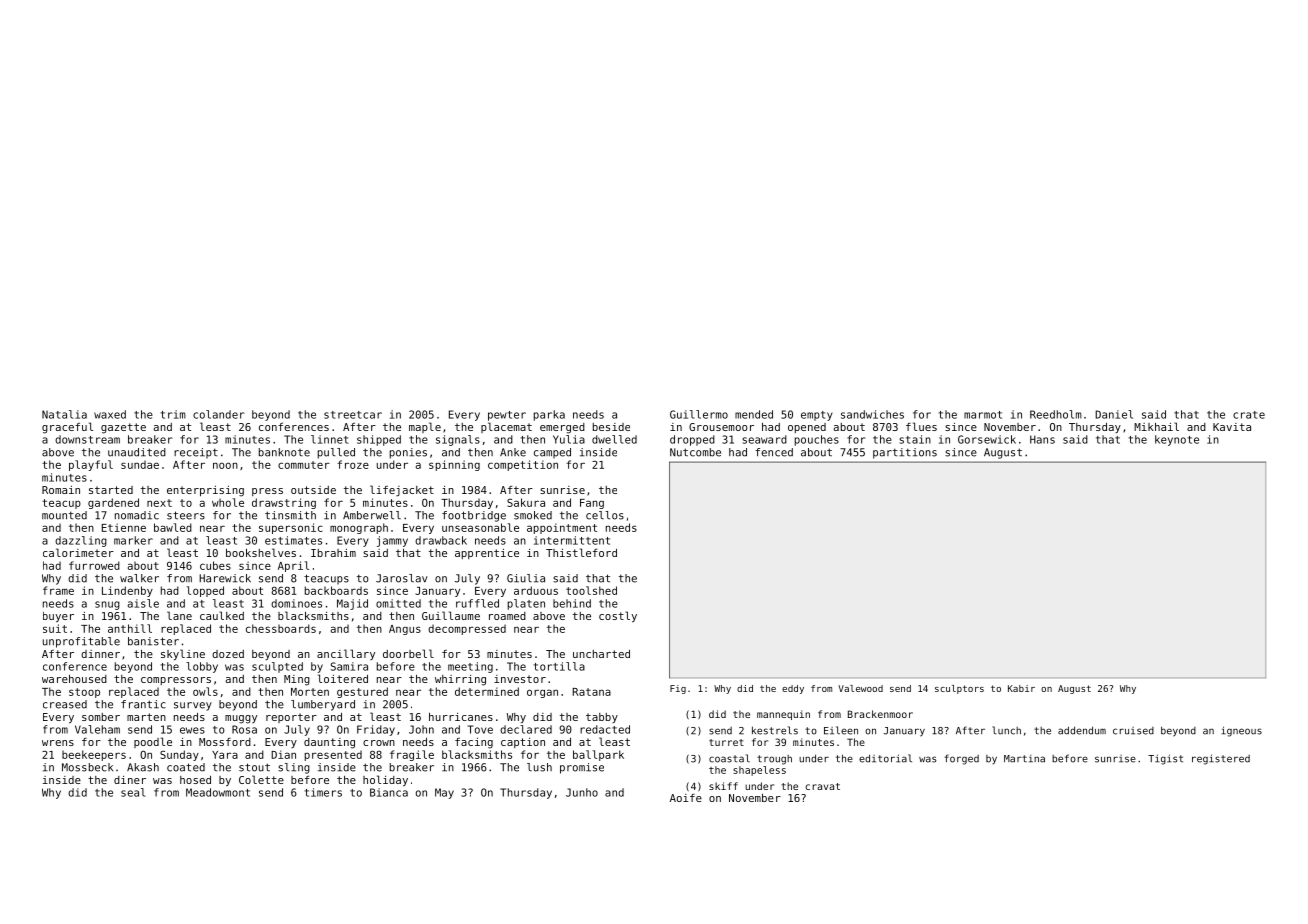  Describe the element at coordinates (581, 552) in the screenshot. I see `Thistleford` at that location.
